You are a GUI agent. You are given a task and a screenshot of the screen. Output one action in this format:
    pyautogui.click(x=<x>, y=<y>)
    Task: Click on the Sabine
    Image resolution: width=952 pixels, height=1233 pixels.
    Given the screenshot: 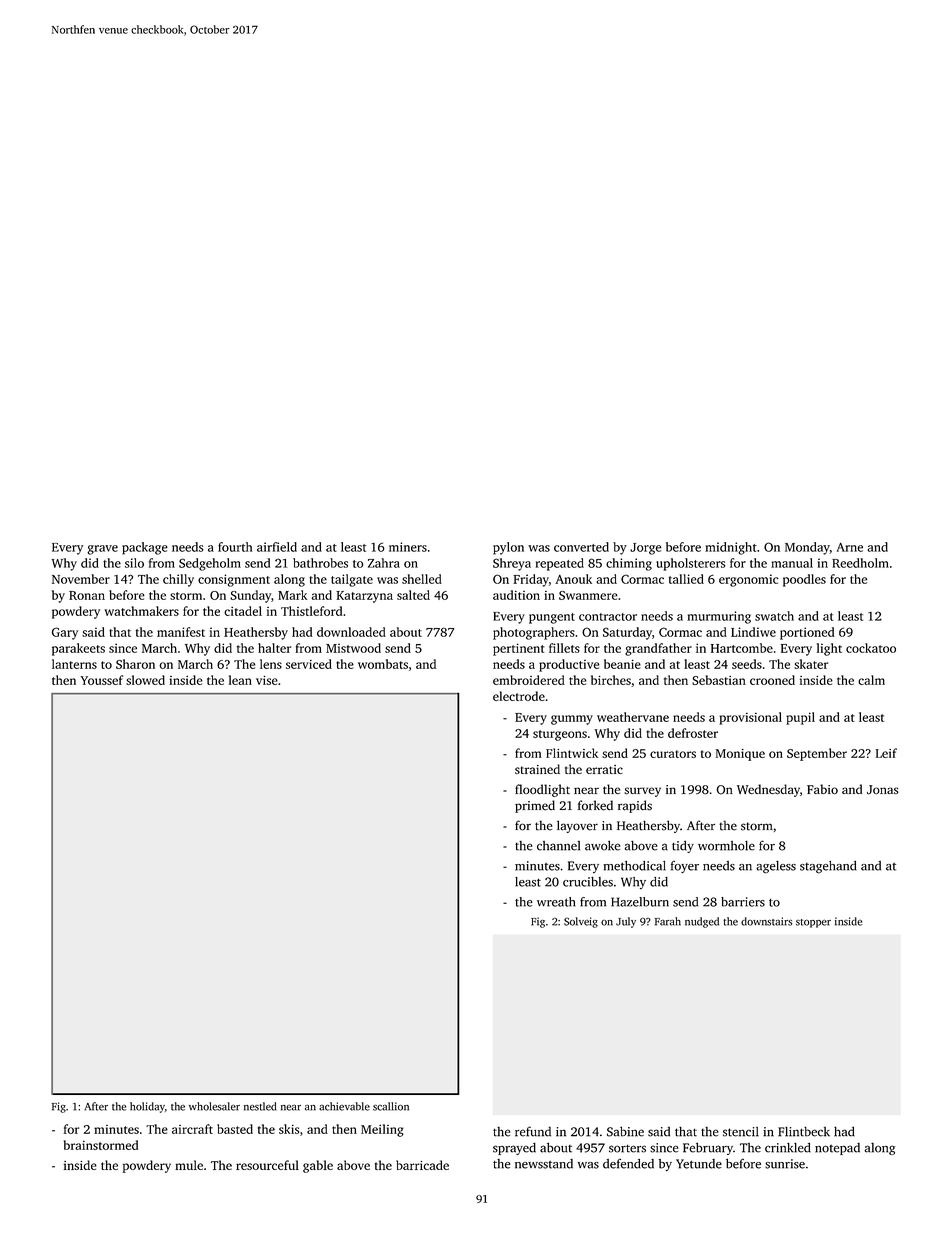 What is the action you would take?
    pyautogui.click(x=625, y=1131)
